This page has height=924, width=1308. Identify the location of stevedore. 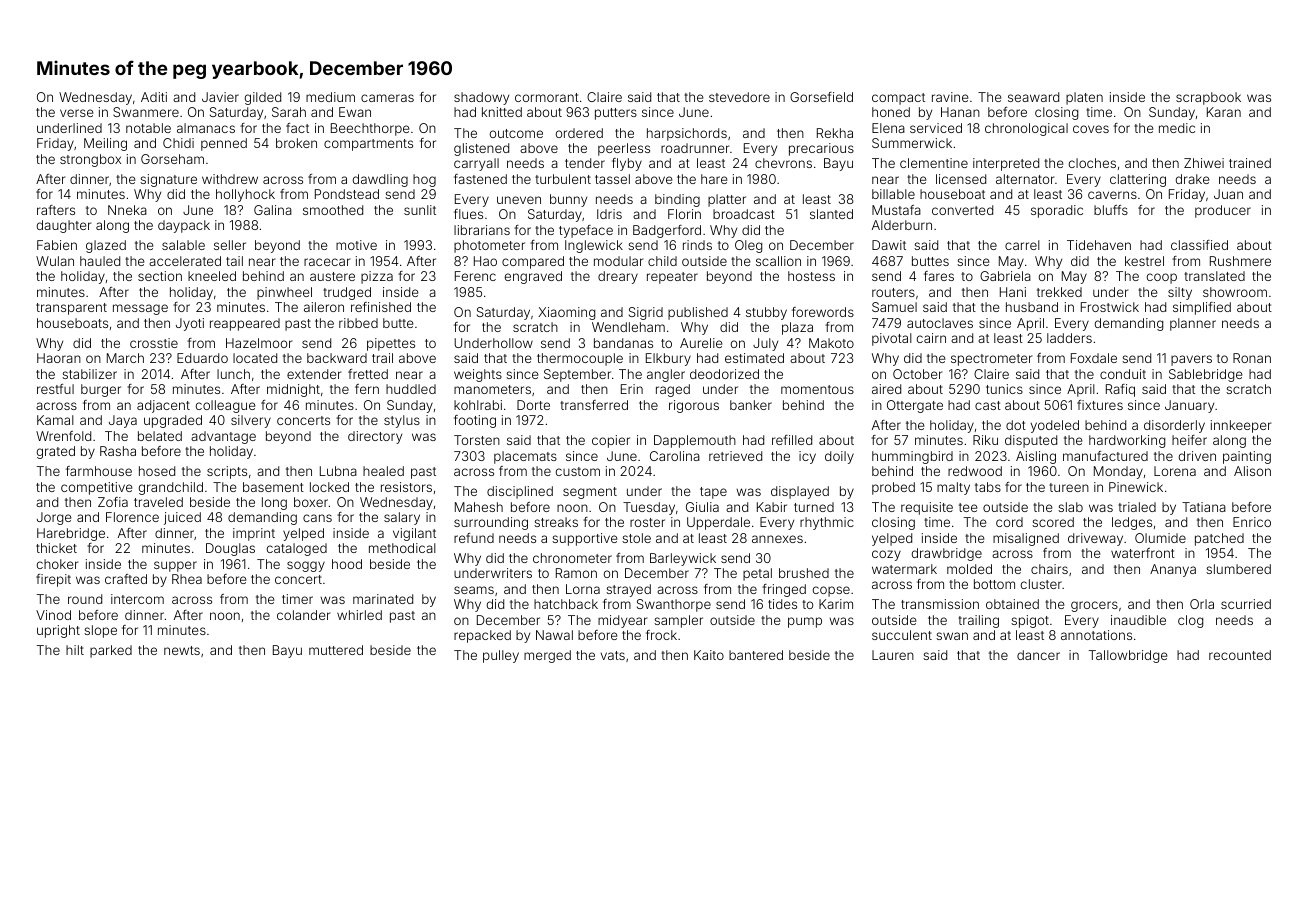
(739, 97).
